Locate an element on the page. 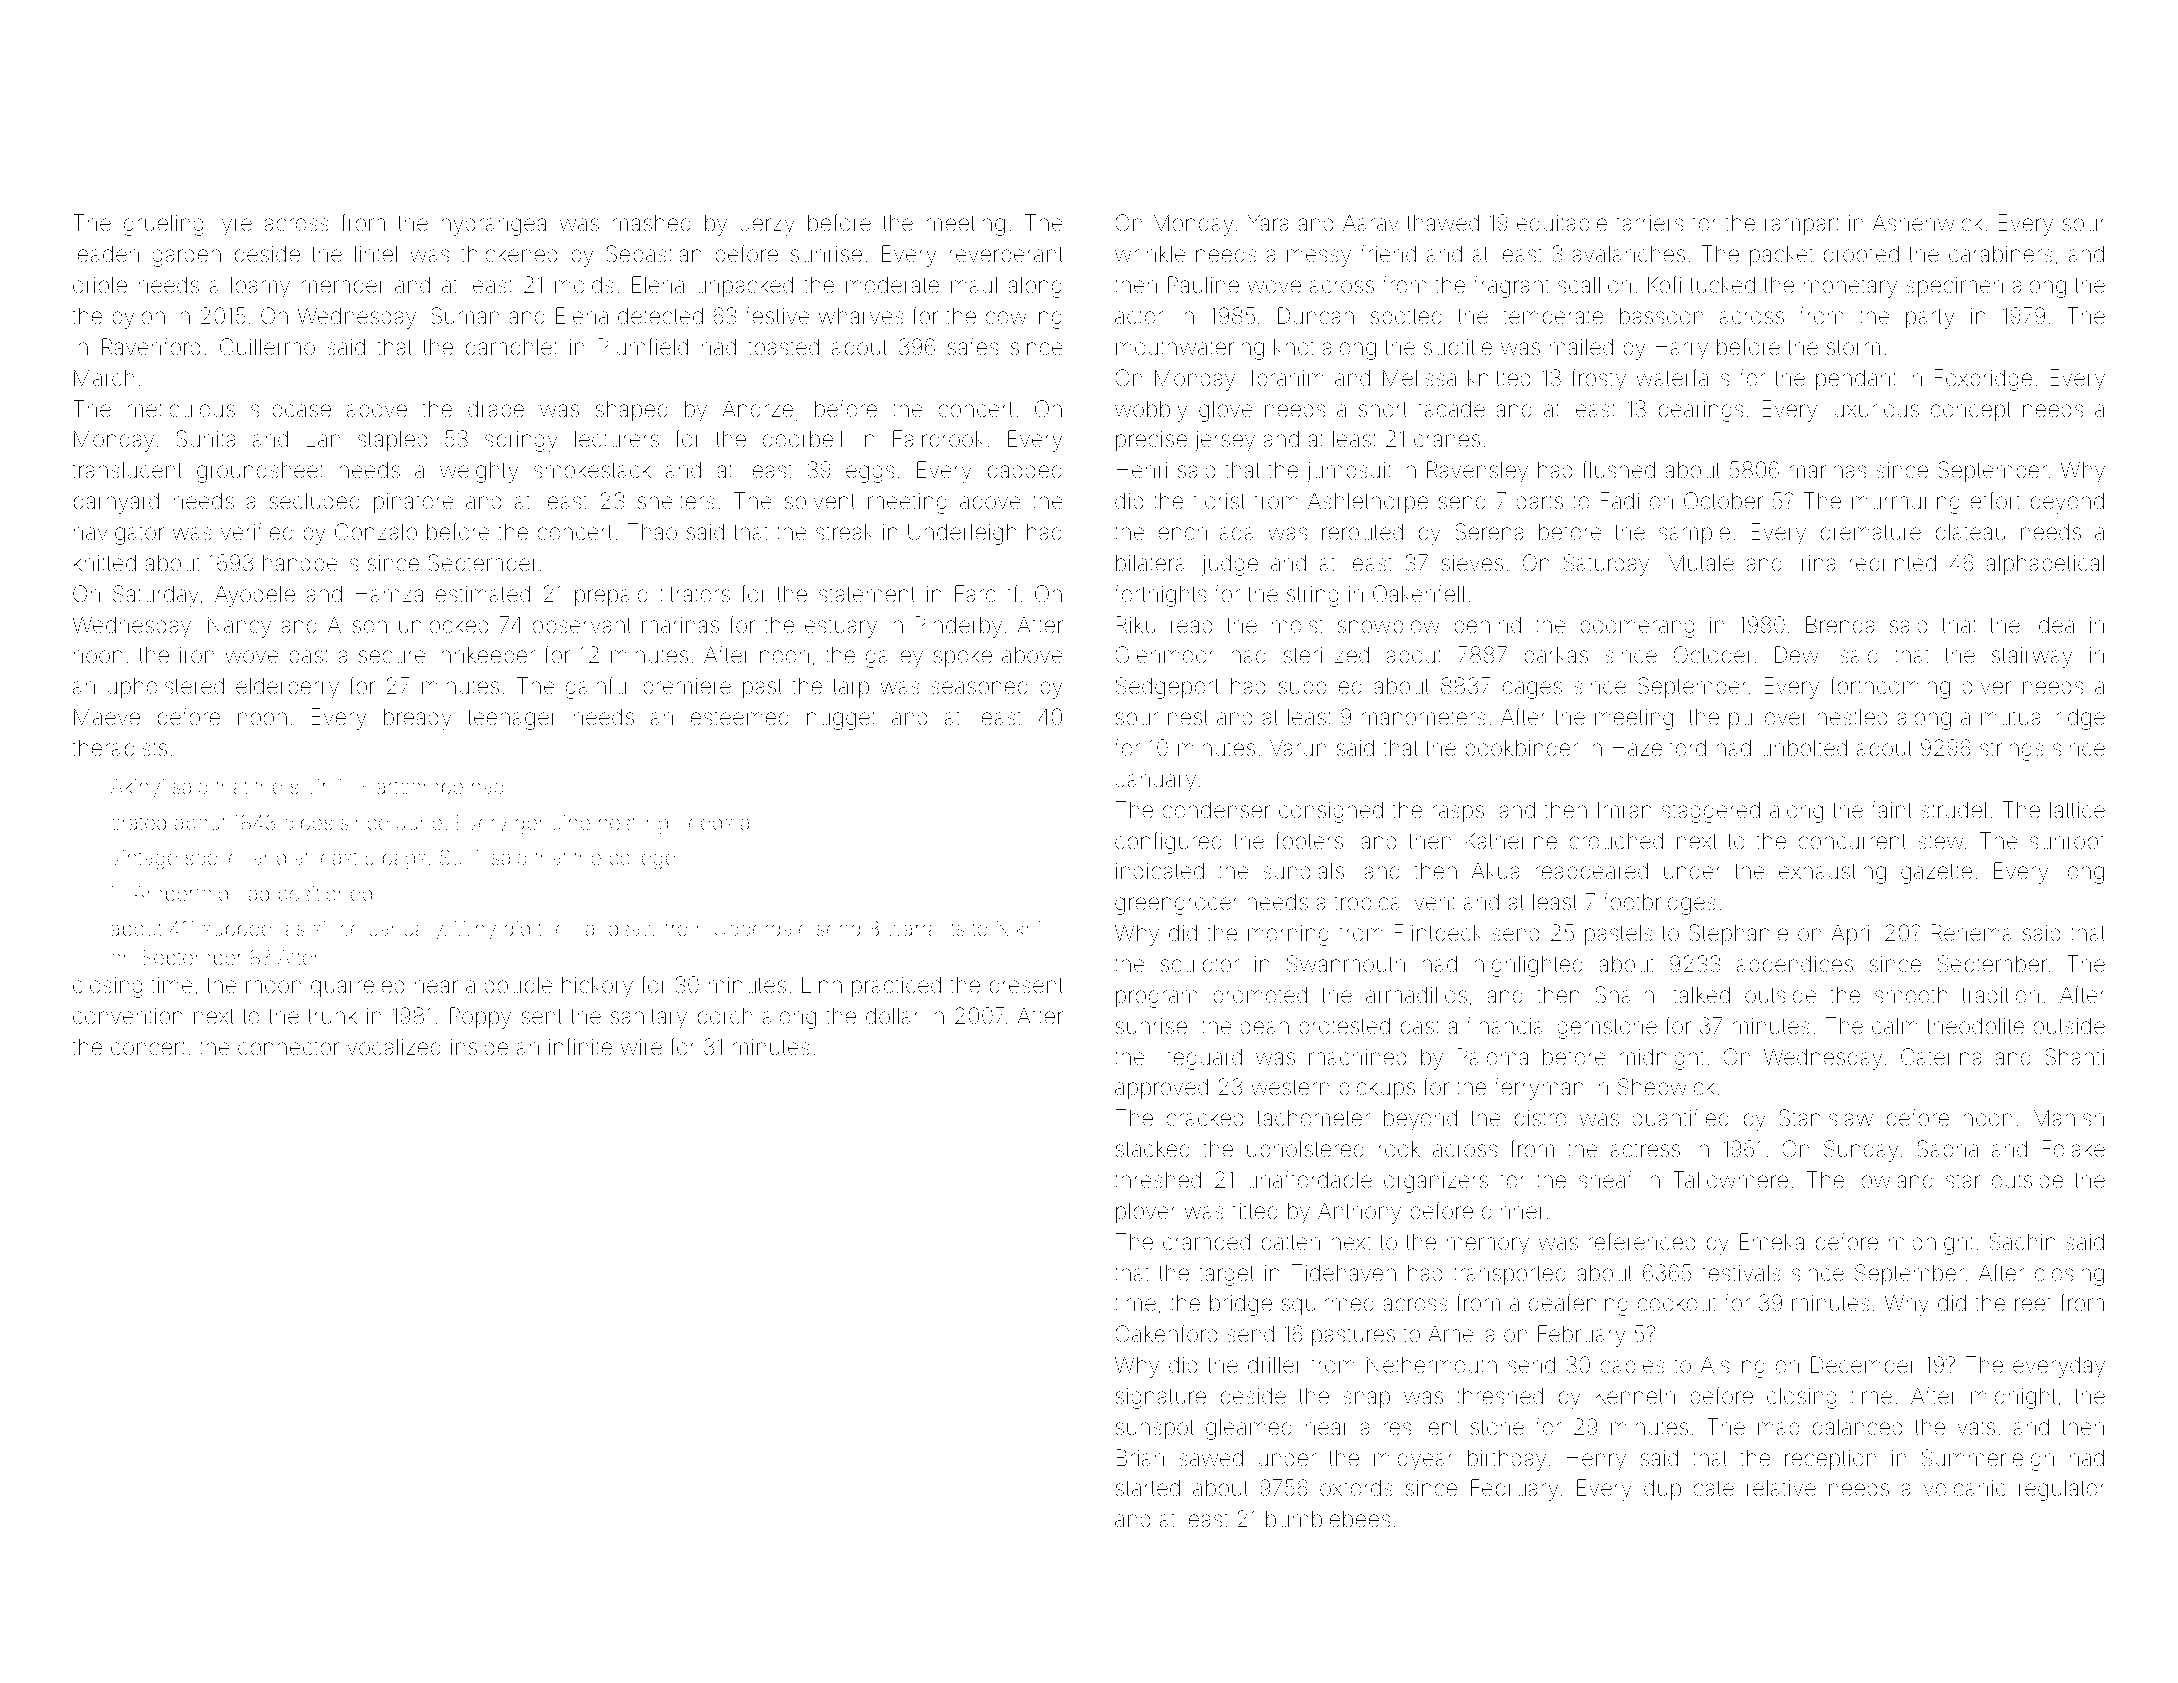 This document has height=1683, width=2178. connector is located at coordinates (288, 1048).
